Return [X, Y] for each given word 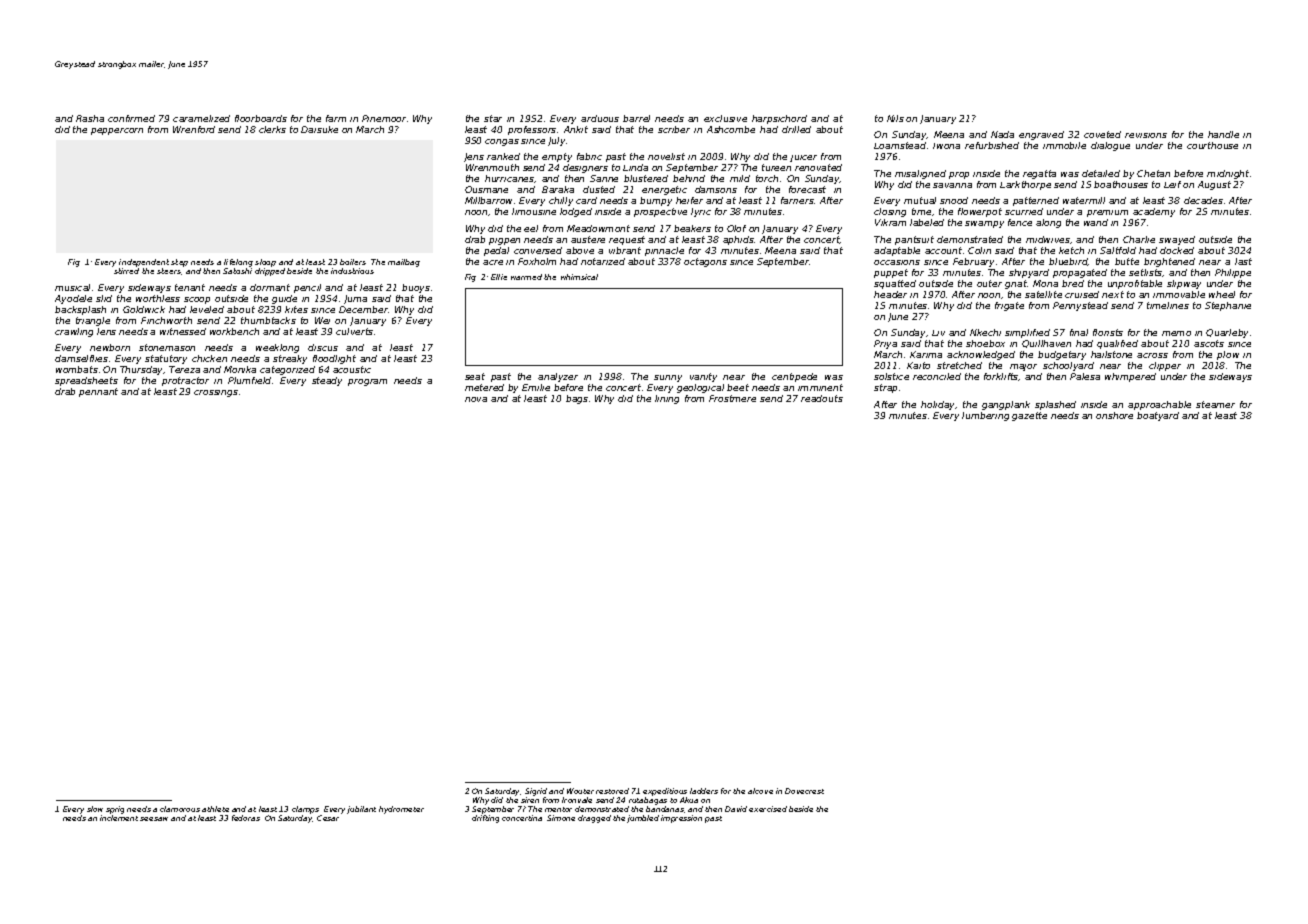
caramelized [201, 118]
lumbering [985, 416]
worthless [158, 298]
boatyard [1158, 416]
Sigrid [536, 792]
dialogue [1110, 146]
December [363, 309]
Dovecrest [804, 791]
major [1023, 367]
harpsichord [779, 119]
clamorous [180, 809]
